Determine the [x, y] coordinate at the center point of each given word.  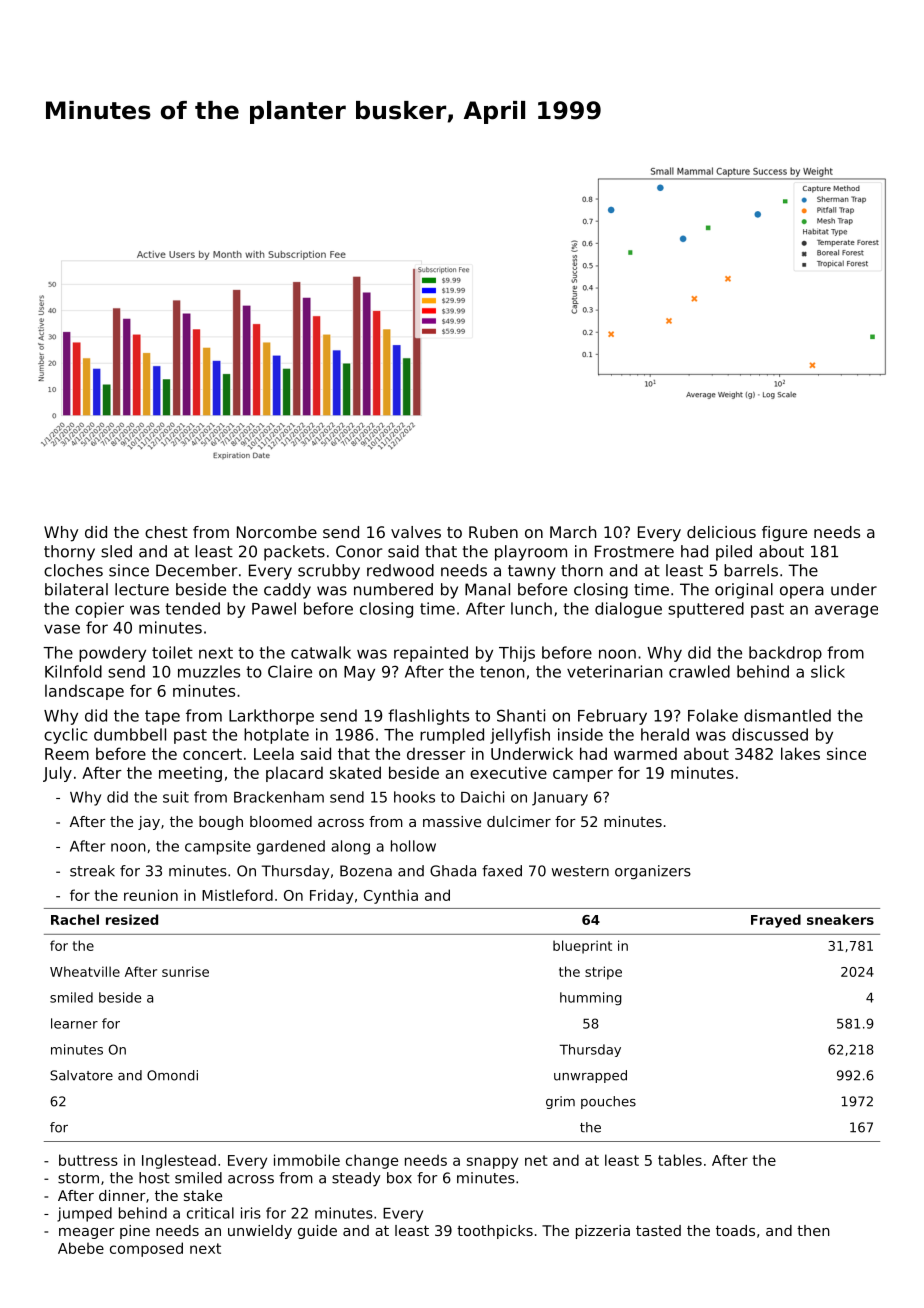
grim [560, 1102]
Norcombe [277, 532]
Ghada [453, 871]
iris [251, 1213]
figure [784, 534]
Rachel [75, 919]
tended [192, 608]
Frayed [776, 921]
